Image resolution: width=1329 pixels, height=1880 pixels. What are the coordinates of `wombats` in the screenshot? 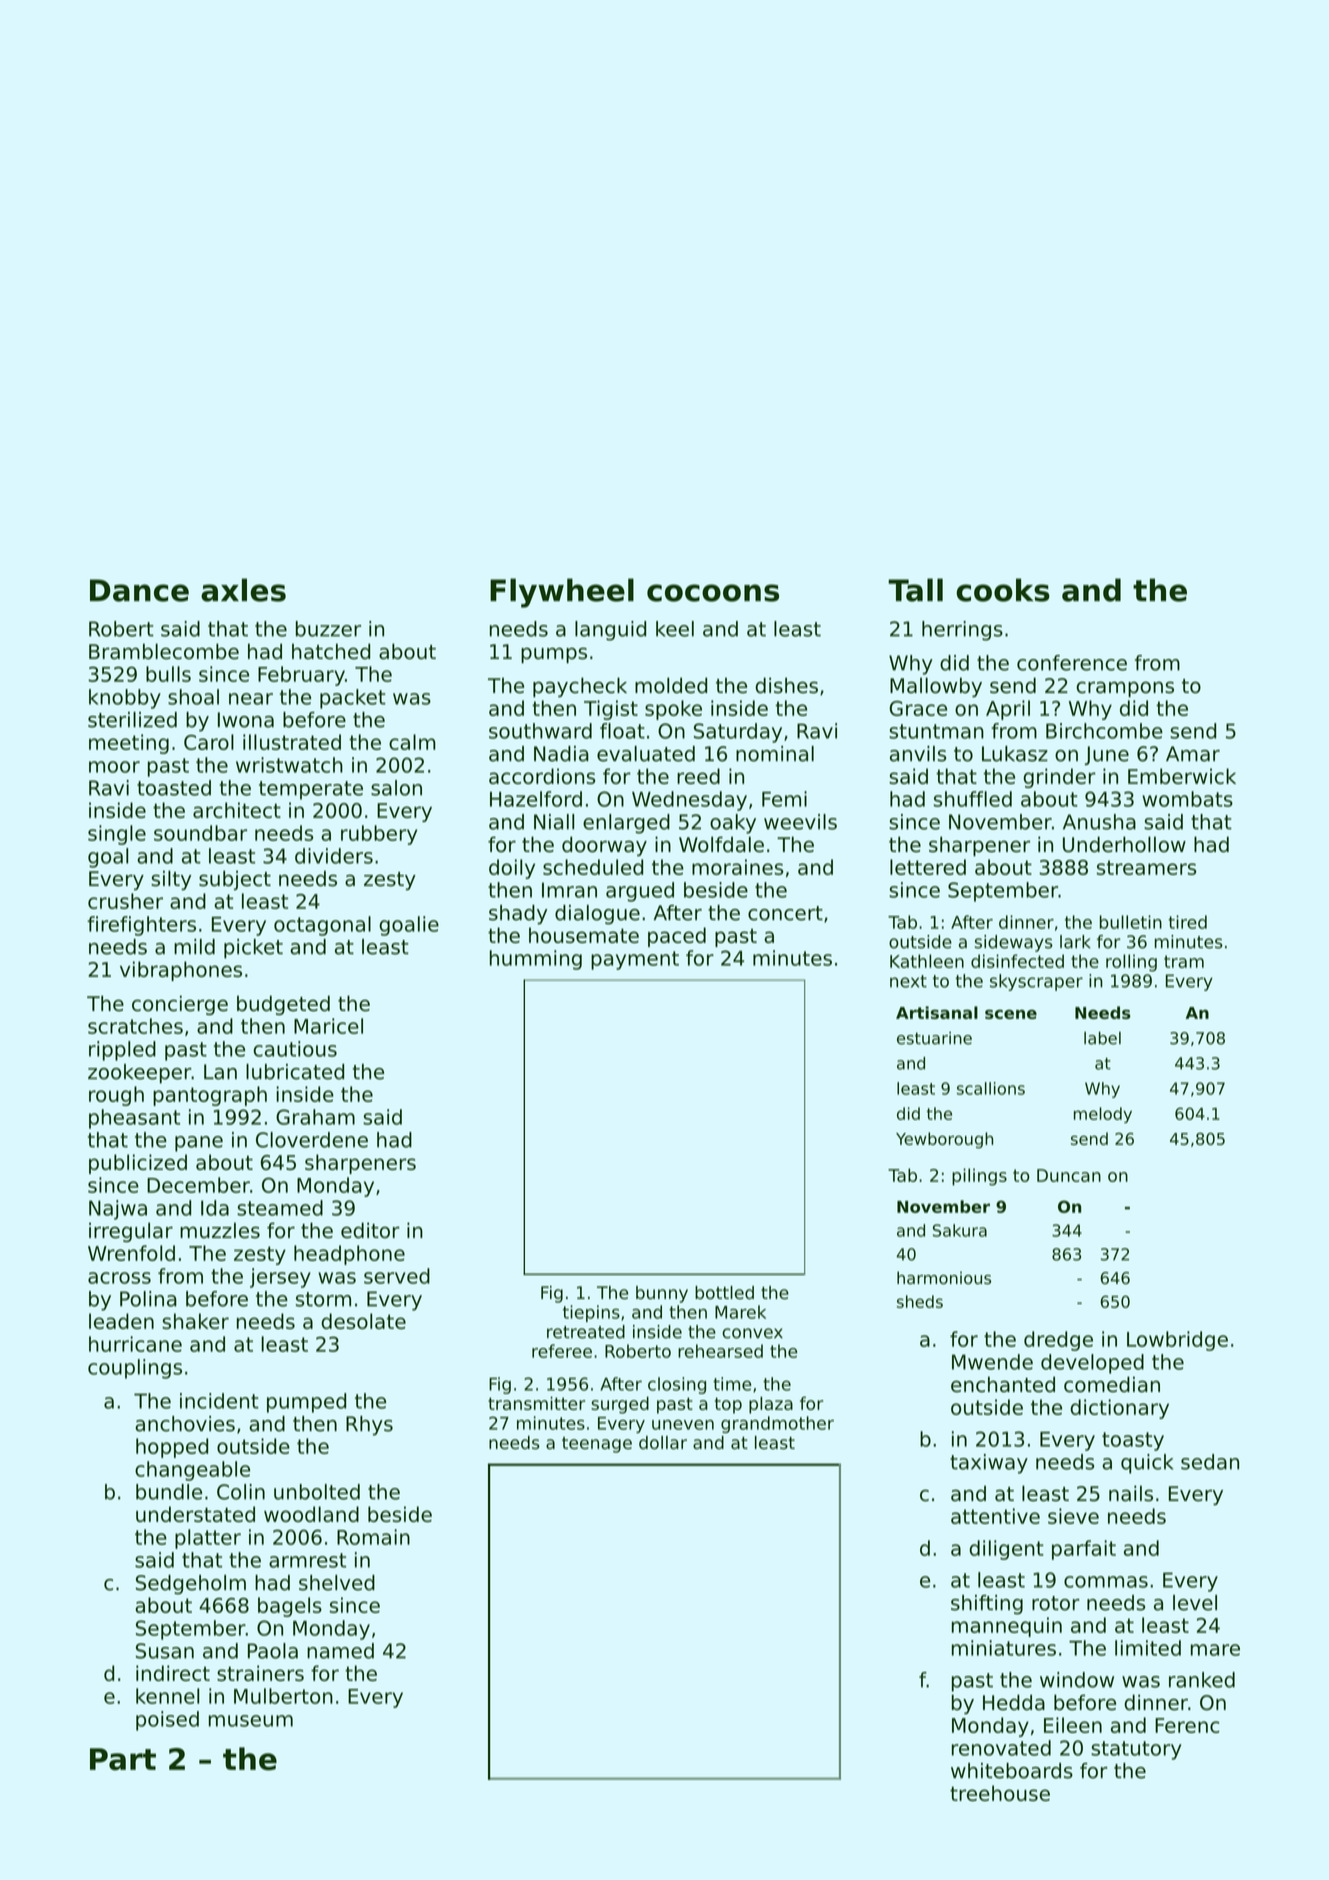 It's located at (1187, 799).
